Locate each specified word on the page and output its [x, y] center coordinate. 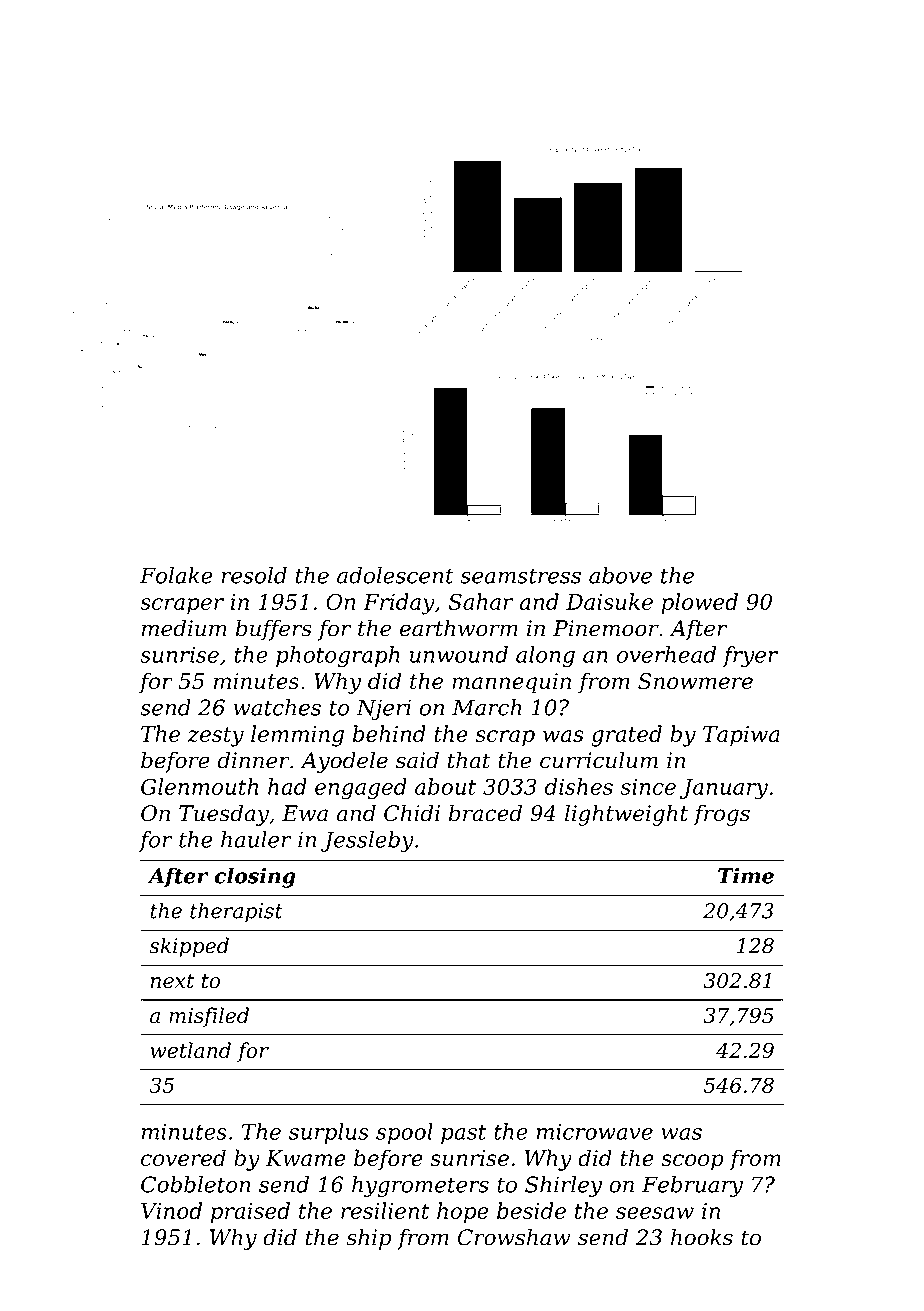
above [620, 575]
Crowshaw [514, 1237]
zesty [215, 737]
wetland [190, 1050]
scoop [692, 1162]
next [172, 981]
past [463, 1134]
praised [250, 1212]
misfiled [209, 1017]
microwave [595, 1132]
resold [254, 575]
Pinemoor [606, 628]
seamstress [520, 576]
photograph [338, 657]
